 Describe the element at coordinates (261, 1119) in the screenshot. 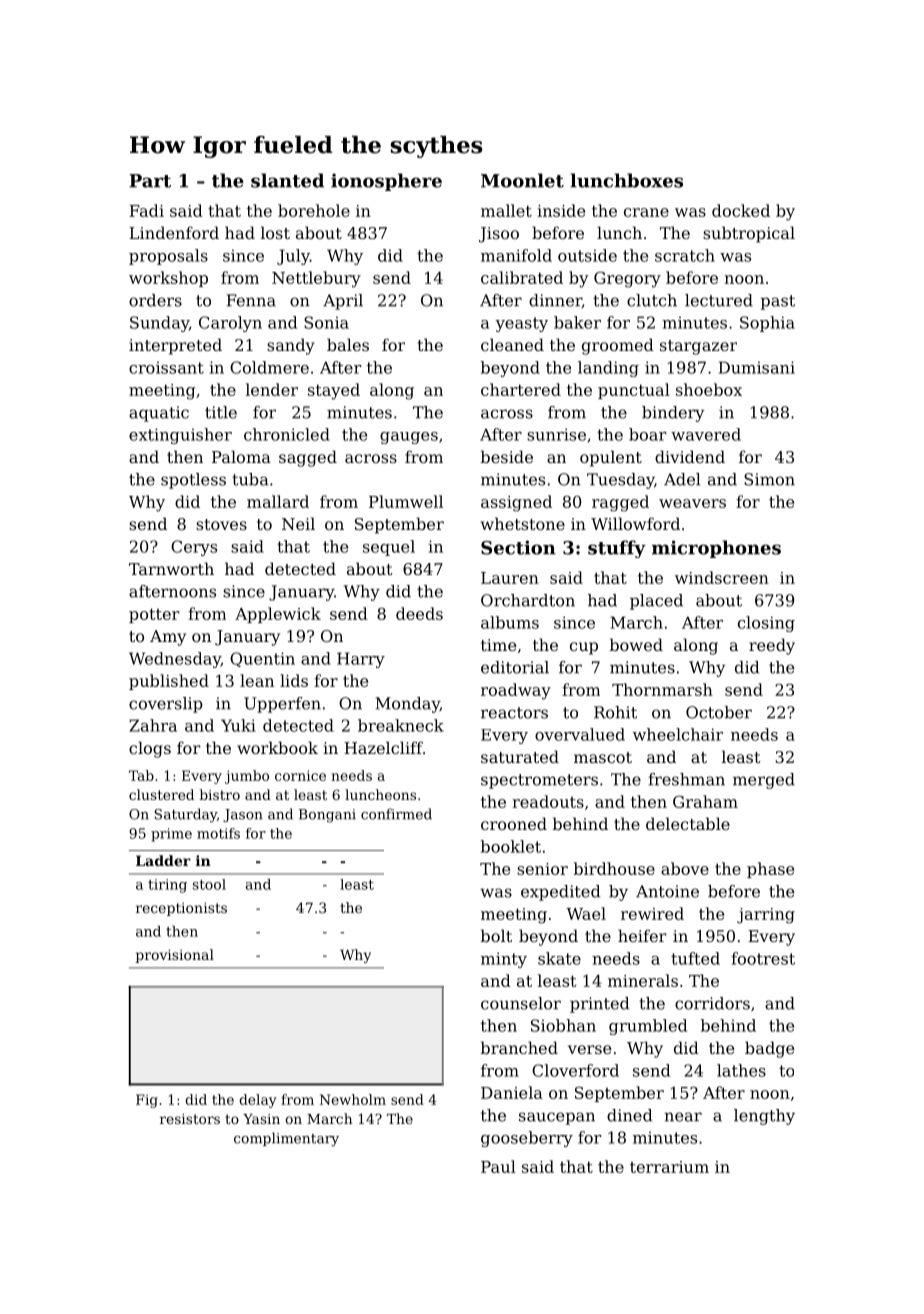

I see `Yasin` at that location.
